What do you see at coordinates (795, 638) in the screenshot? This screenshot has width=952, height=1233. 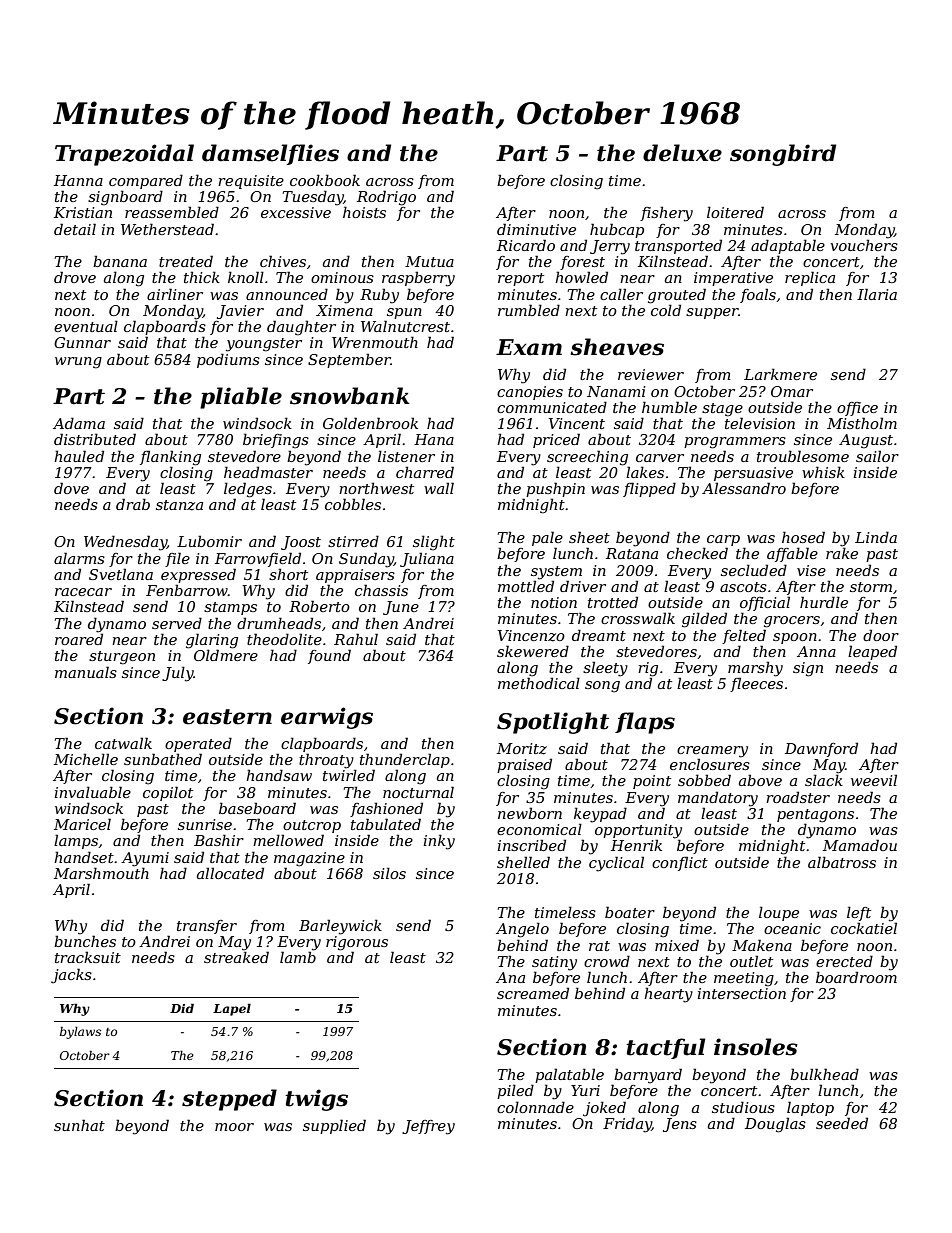 I see `spoon` at bounding box center [795, 638].
